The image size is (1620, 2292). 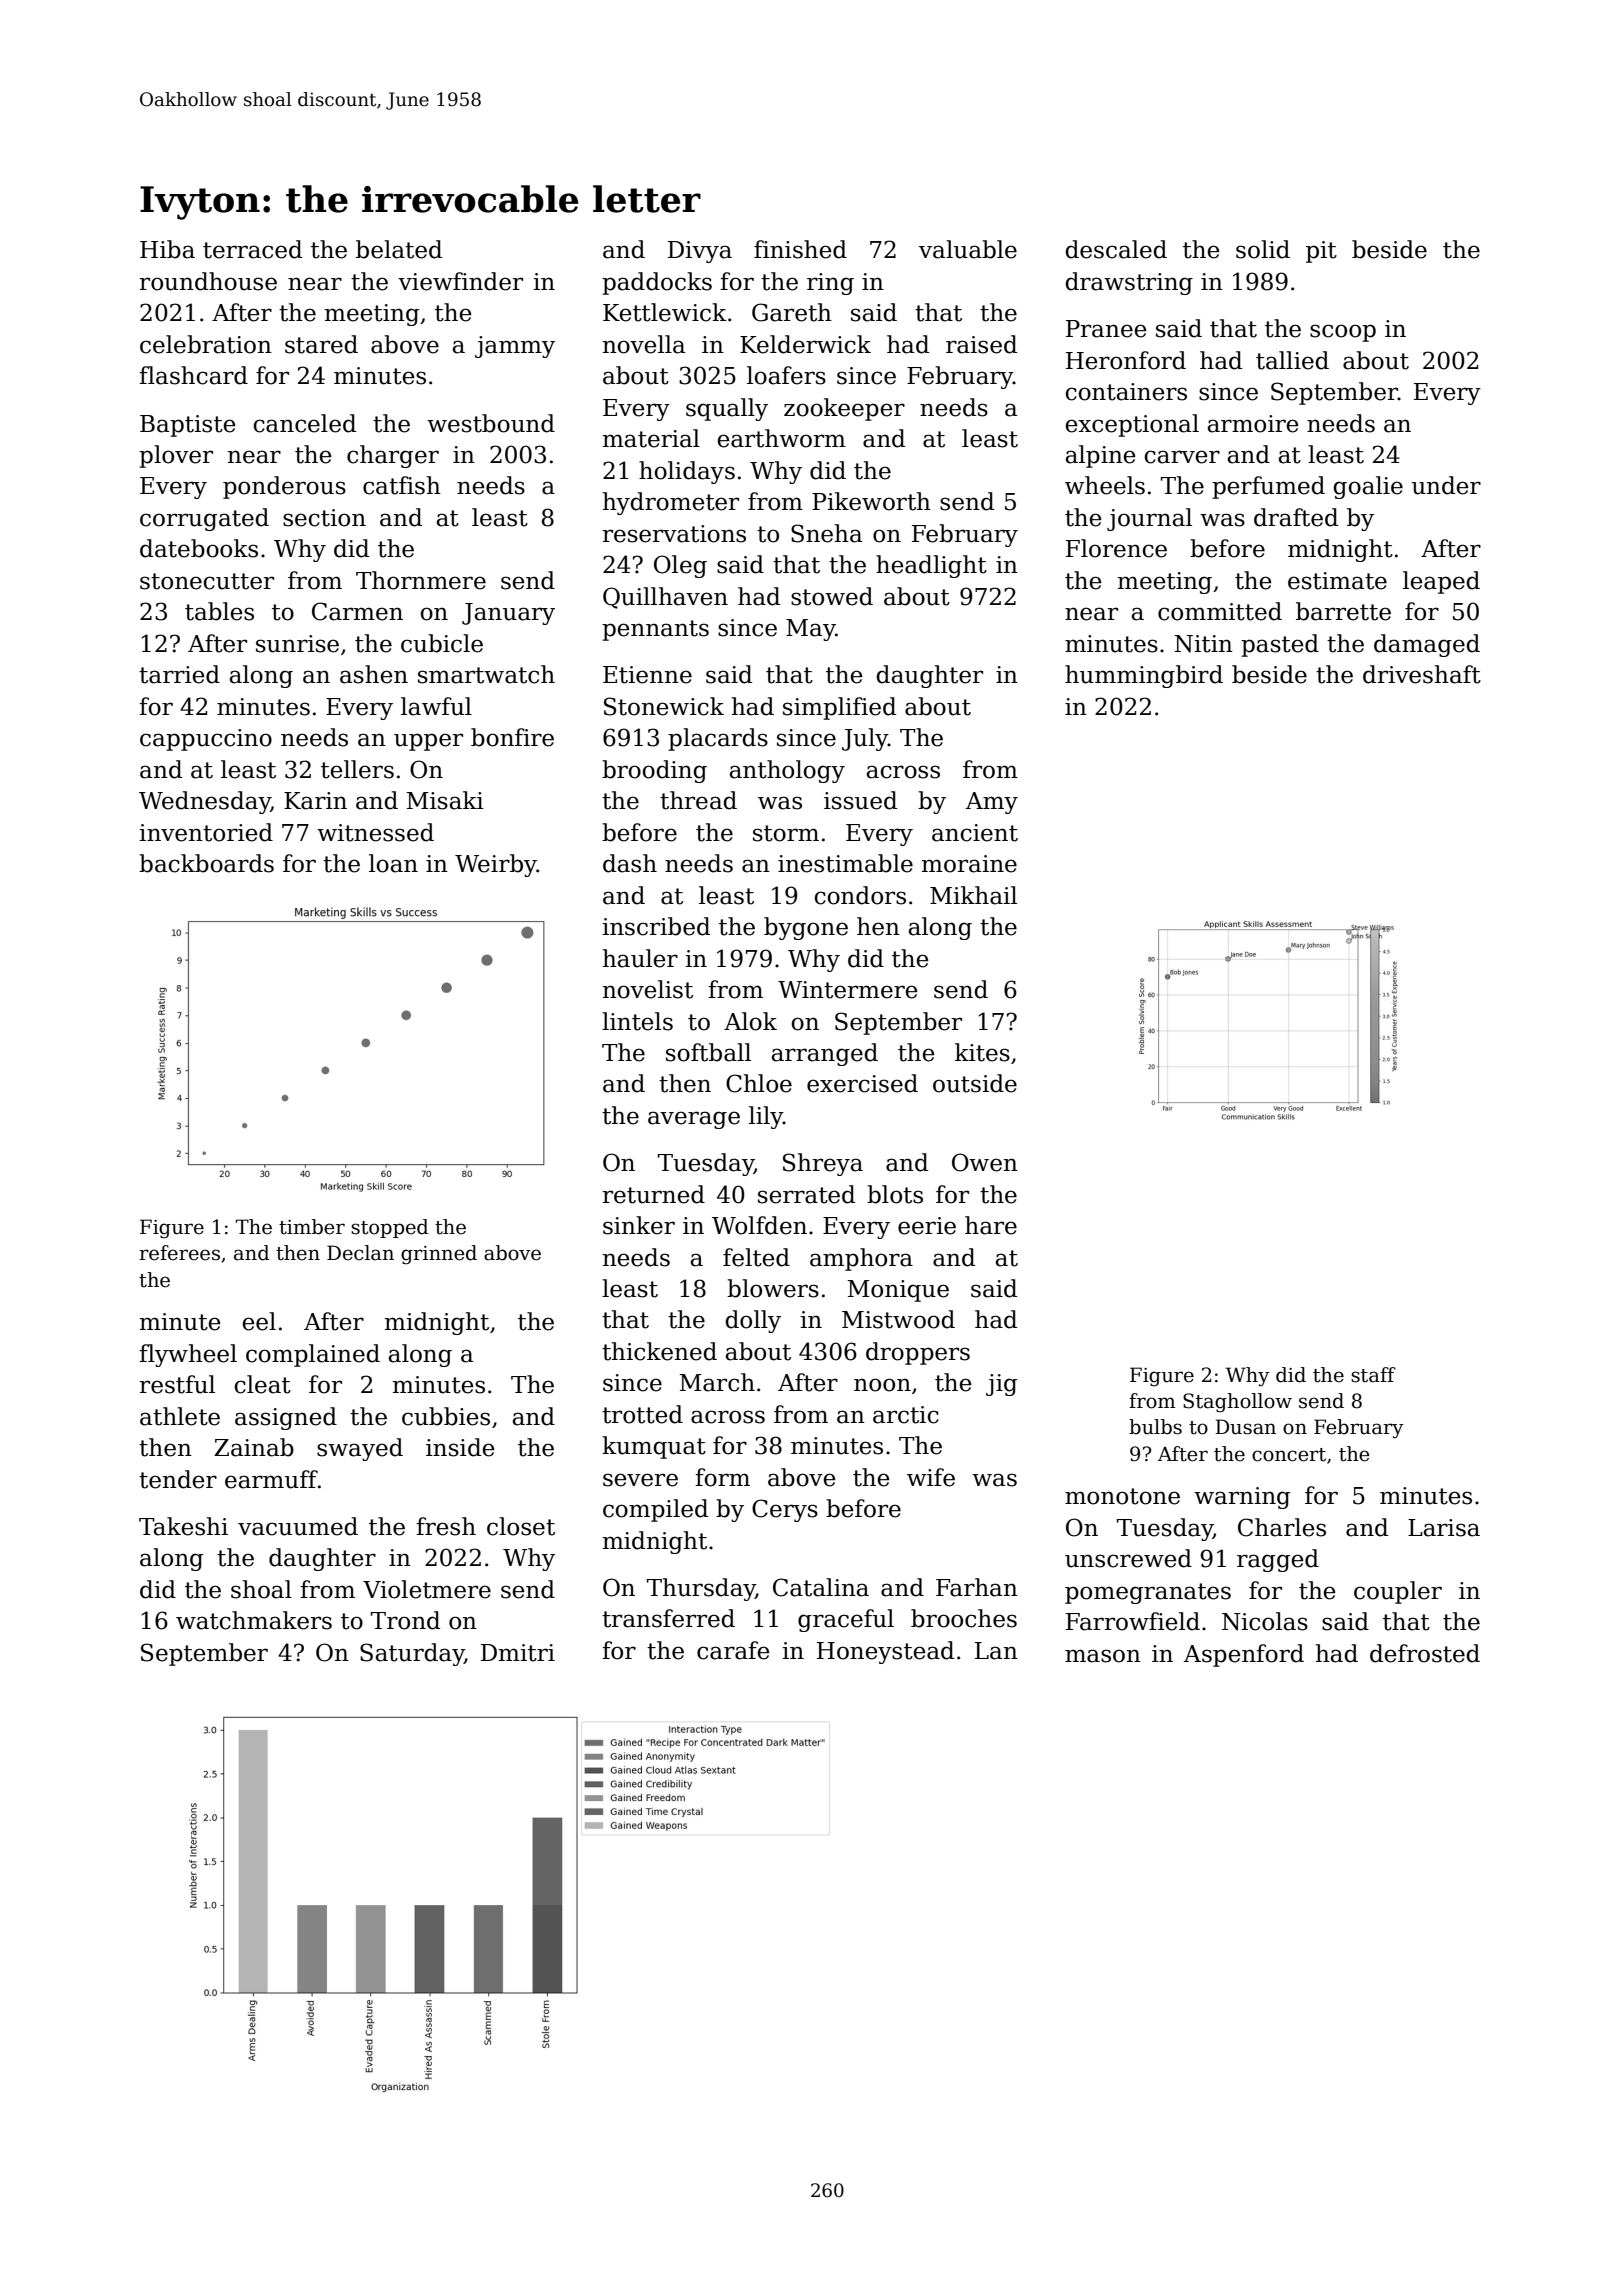 I want to click on inventoried, so click(x=206, y=832).
